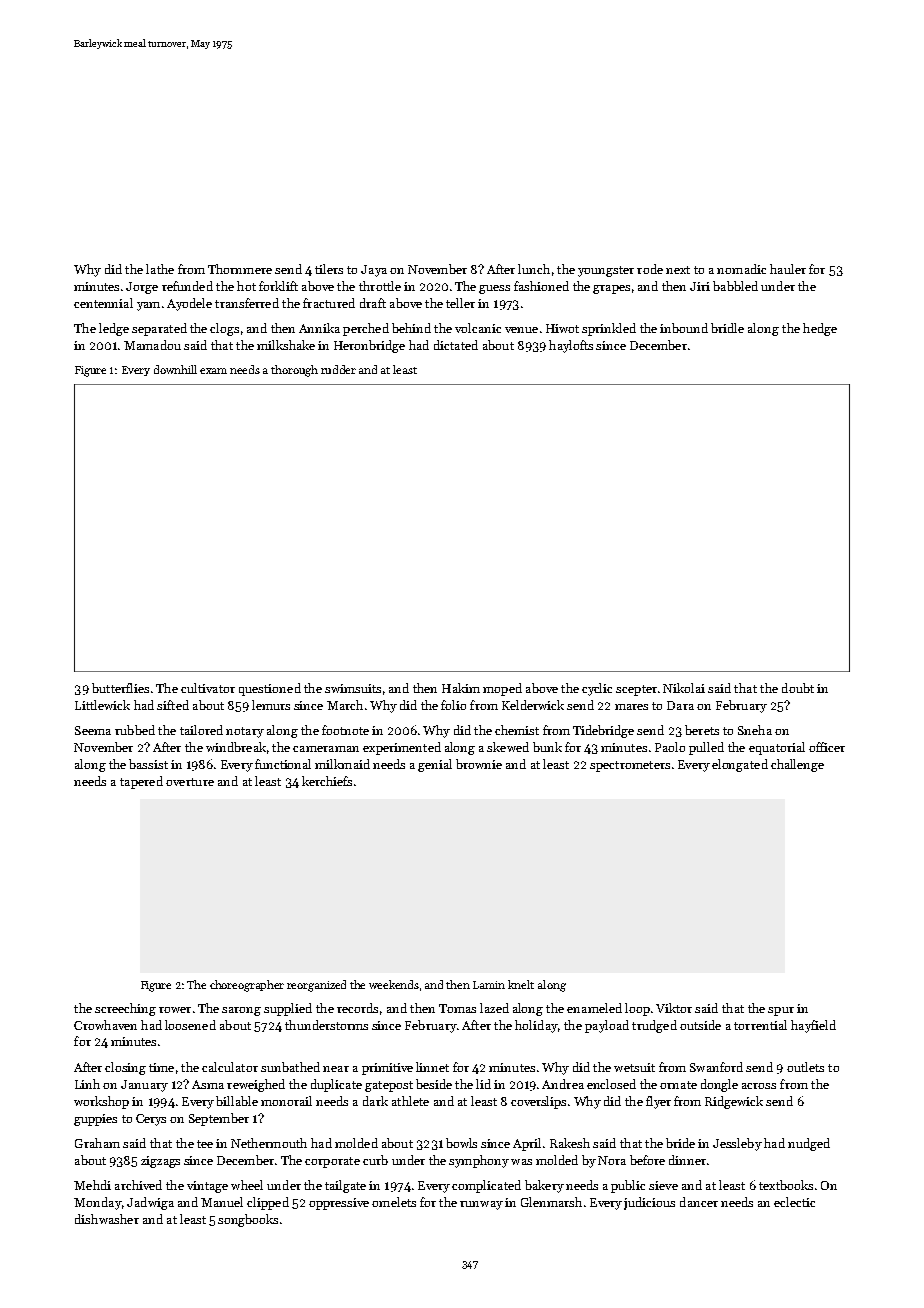  Describe the element at coordinates (248, 1220) in the document. I see `songbooks` at that location.
